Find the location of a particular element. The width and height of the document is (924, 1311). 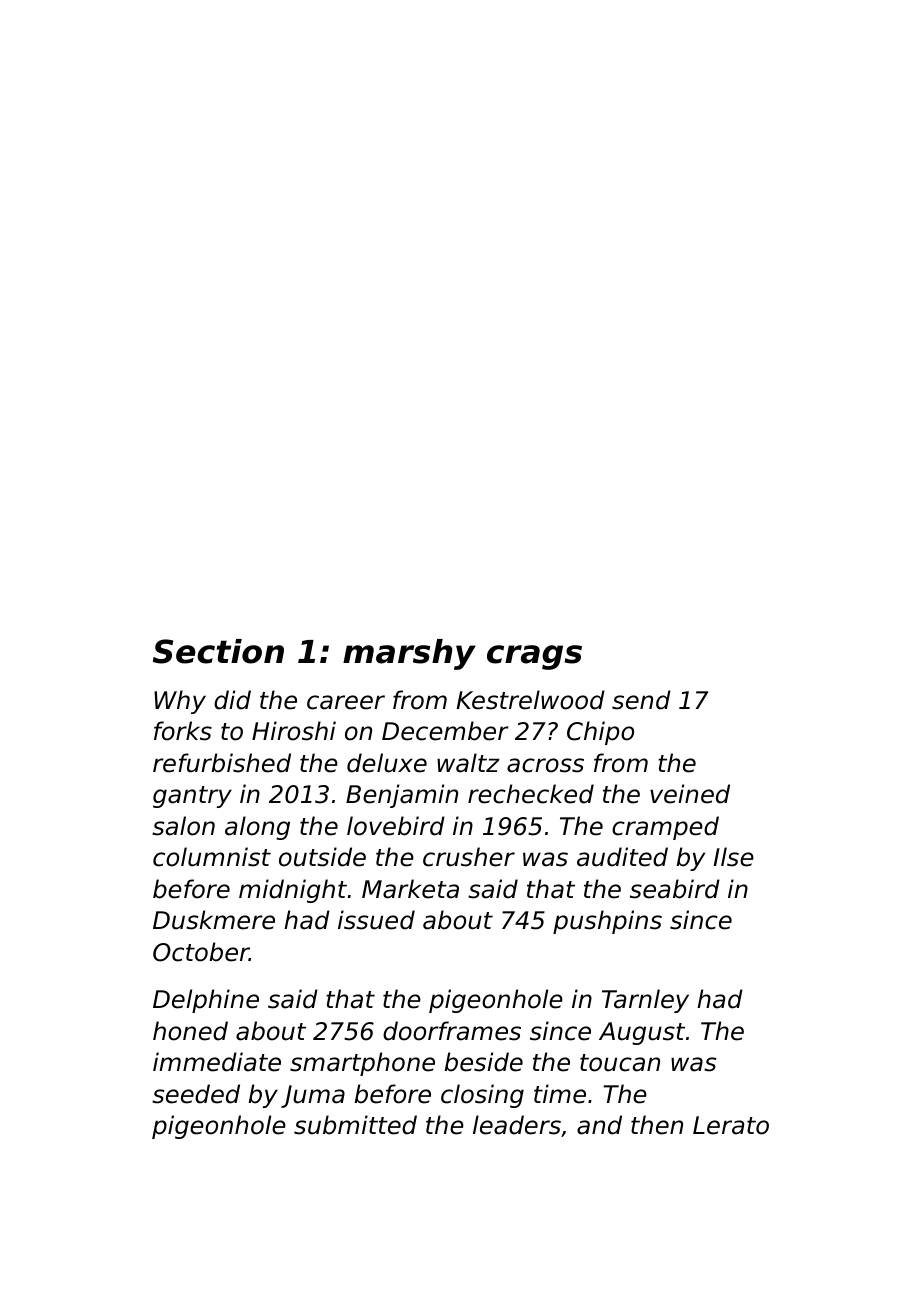

veined is located at coordinates (690, 794).
